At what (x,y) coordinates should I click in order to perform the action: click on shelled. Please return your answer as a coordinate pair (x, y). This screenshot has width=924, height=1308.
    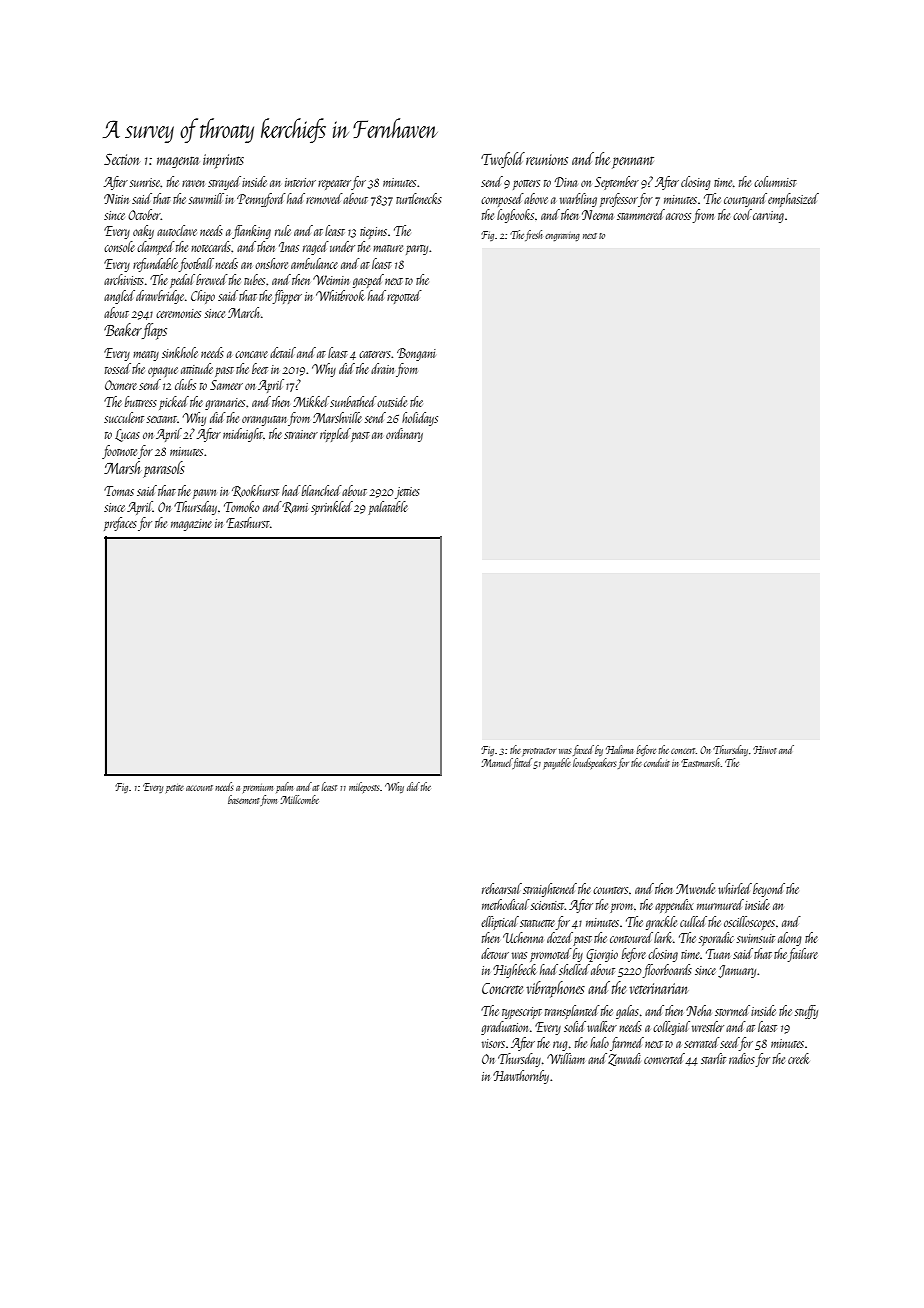
    Looking at the image, I should click on (574, 969).
